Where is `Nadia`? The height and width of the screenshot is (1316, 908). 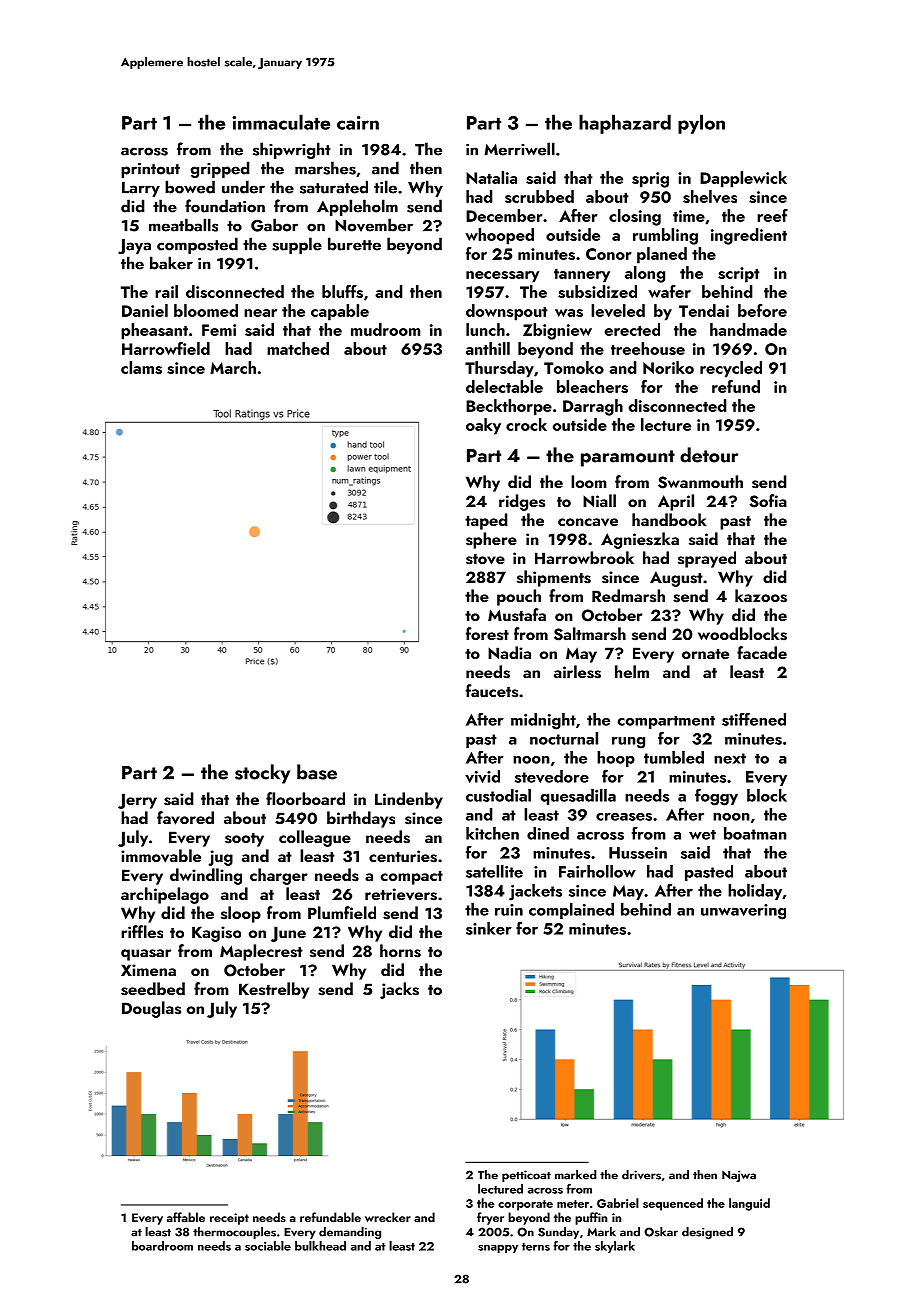
Nadia is located at coordinates (509, 652).
